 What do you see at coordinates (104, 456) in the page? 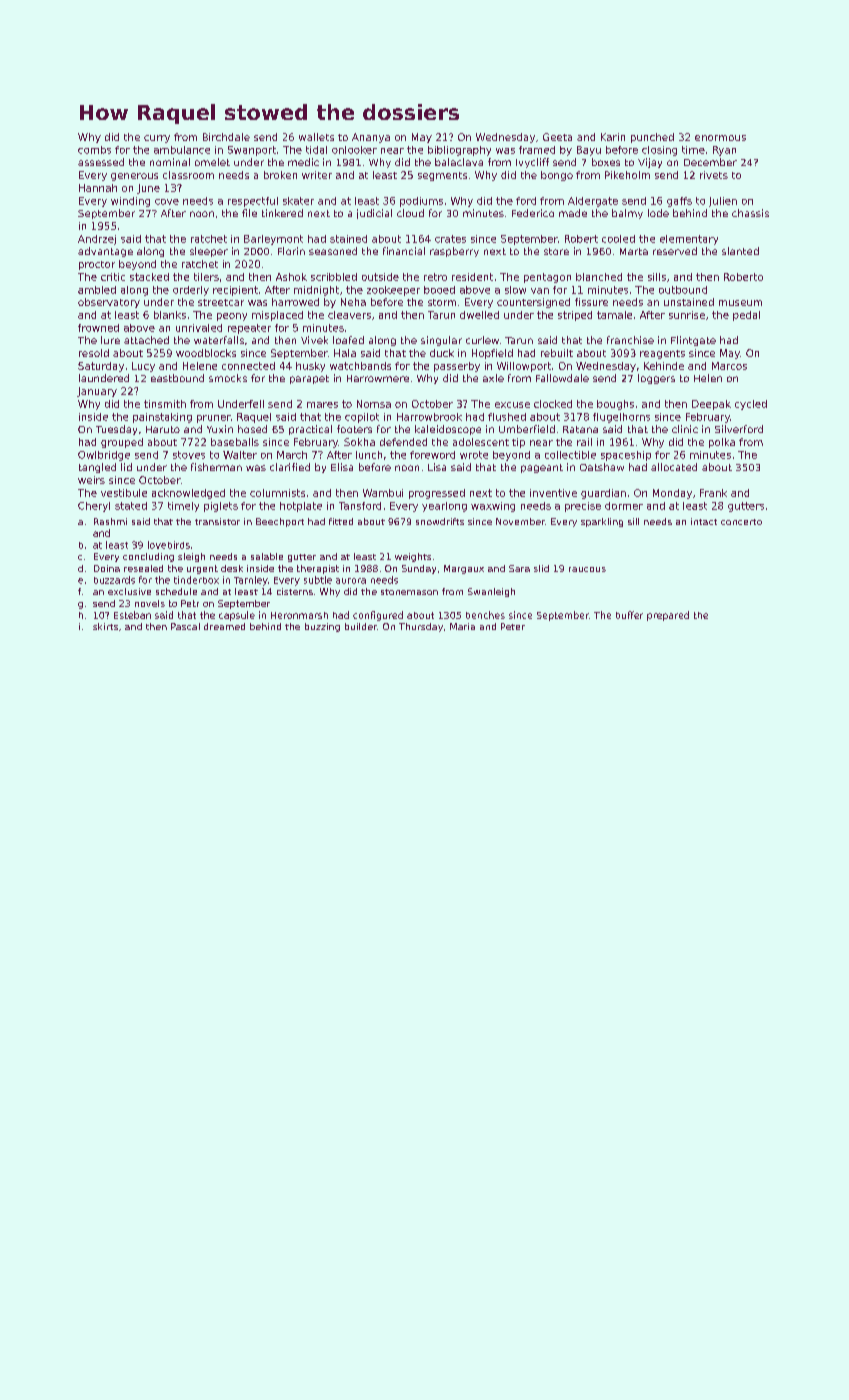
I see `Owlbridge` at bounding box center [104, 456].
